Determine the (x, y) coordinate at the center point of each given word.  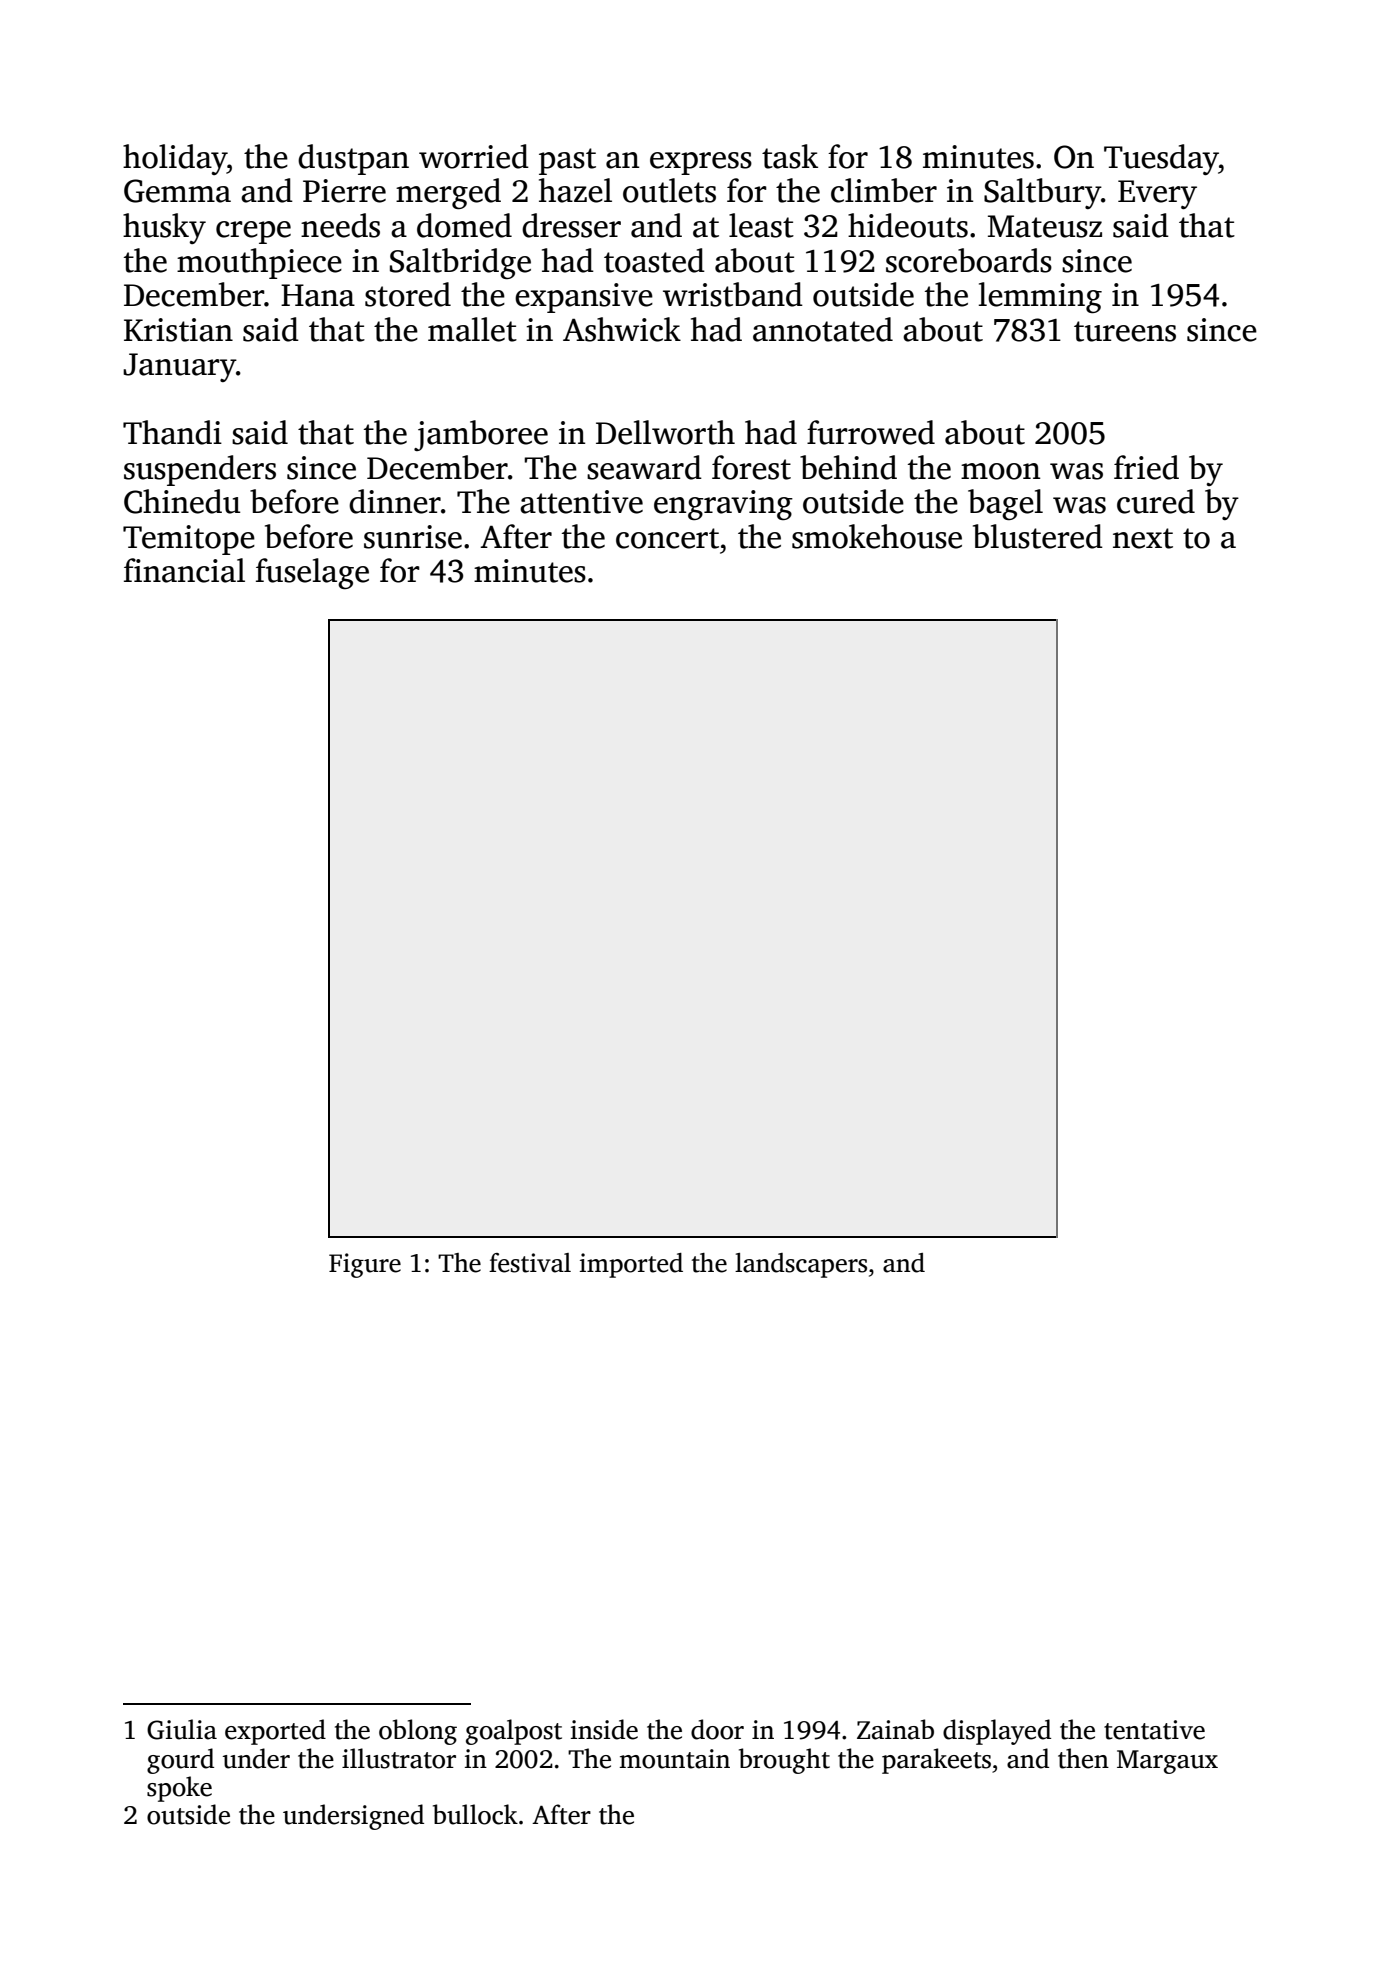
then (1083, 1758)
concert (667, 538)
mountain (675, 1759)
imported (631, 1265)
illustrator (399, 1758)
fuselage (312, 573)
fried (1146, 467)
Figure (365, 1265)
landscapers (801, 1265)
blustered (1038, 536)
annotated (823, 329)
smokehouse (877, 536)
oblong (418, 1732)
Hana (318, 295)
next (1143, 538)
